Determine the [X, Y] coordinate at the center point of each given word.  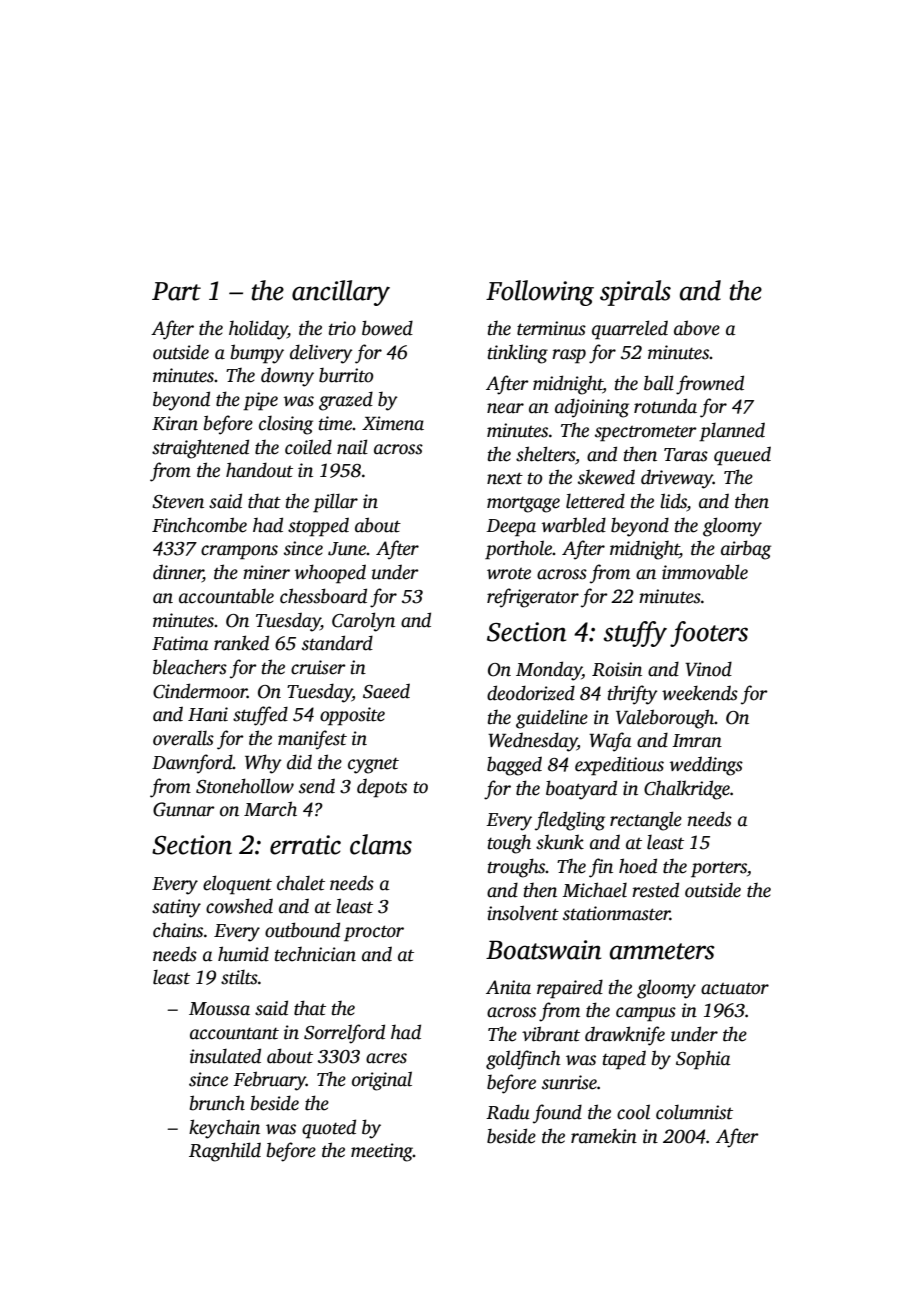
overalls [183, 738]
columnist [694, 1112]
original [382, 1081]
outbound [302, 930]
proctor [374, 933]
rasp [569, 356]
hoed [638, 866]
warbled [574, 525]
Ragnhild [225, 1152]
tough [509, 844]
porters [719, 870]
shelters [545, 454]
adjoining [592, 408]
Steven [178, 502]
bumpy [257, 354]
